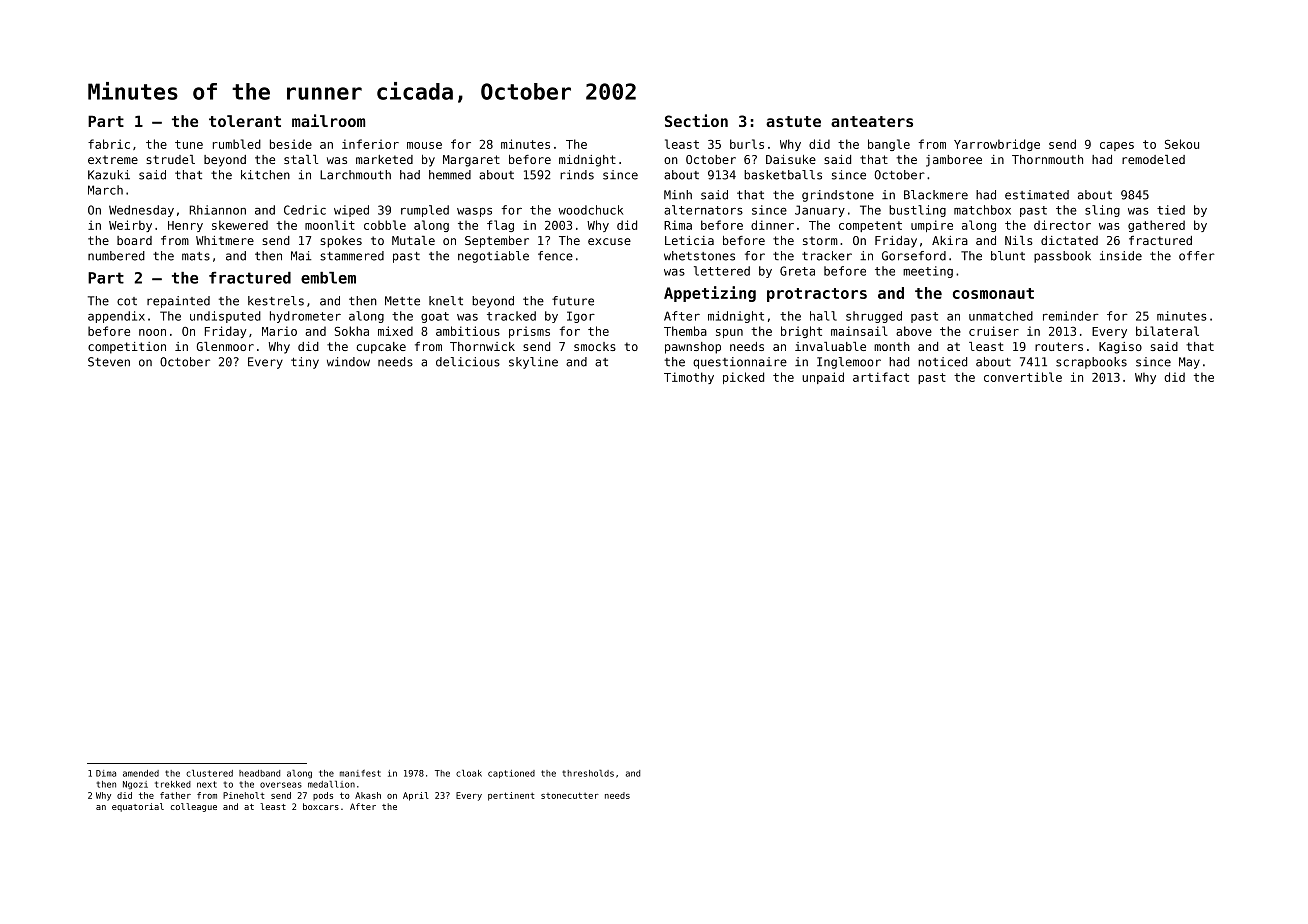 The image size is (1308, 924). I want to click on stonecutter, so click(570, 795).
